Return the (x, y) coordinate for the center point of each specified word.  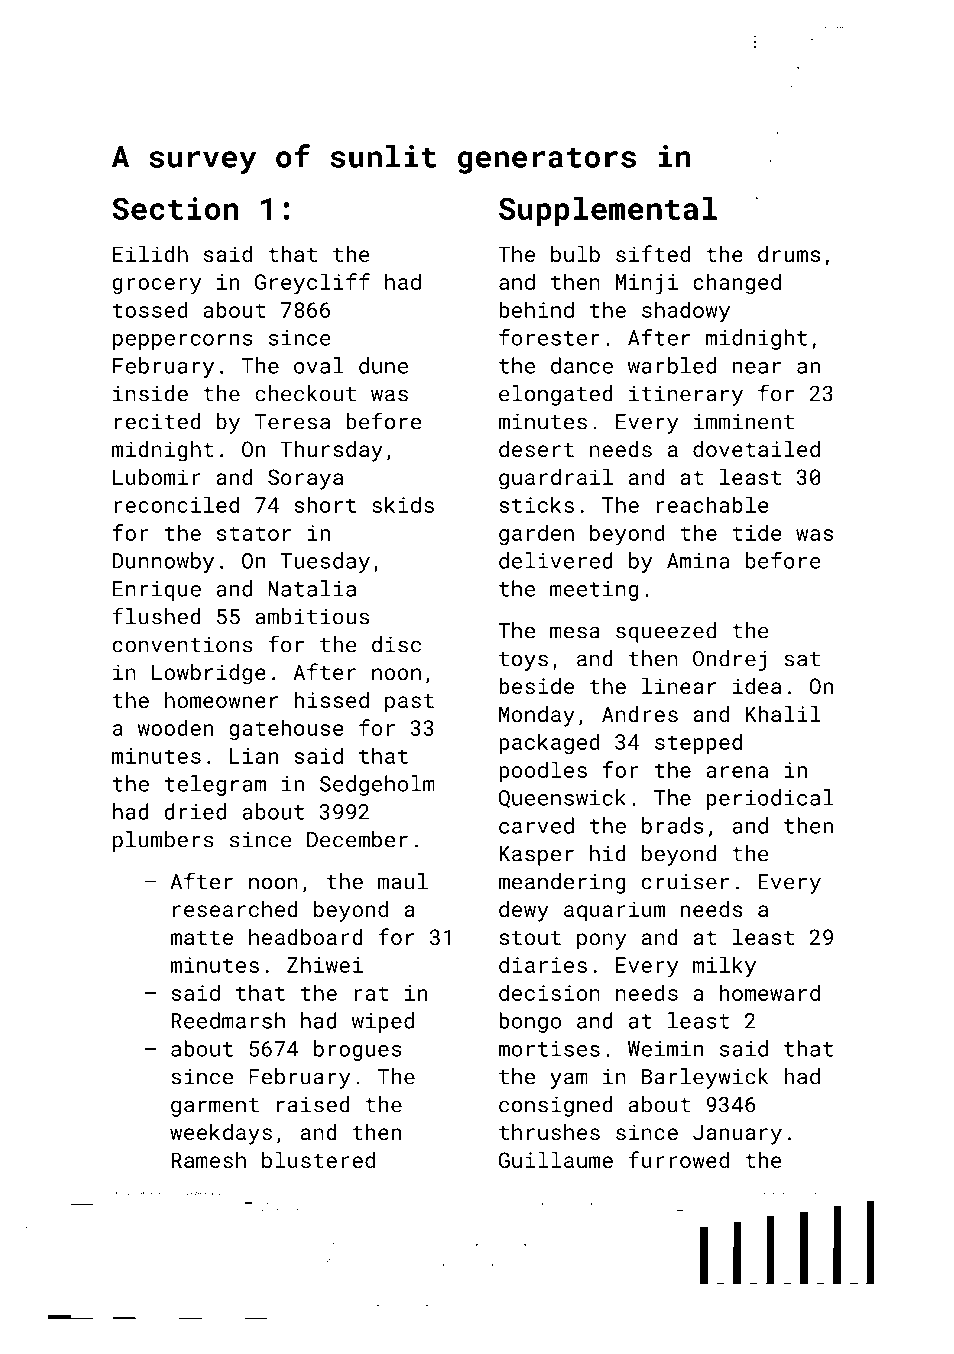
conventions (183, 645)
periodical (770, 799)
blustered (318, 1160)
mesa (575, 632)
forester (549, 337)
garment (215, 1107)
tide (757, 532)
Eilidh (150, 254)
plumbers (163, 841)
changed (737, 283)
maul (403, 881)
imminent (744, 422)
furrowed (679, 1159)
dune (383, 365)
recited (157, 421)
